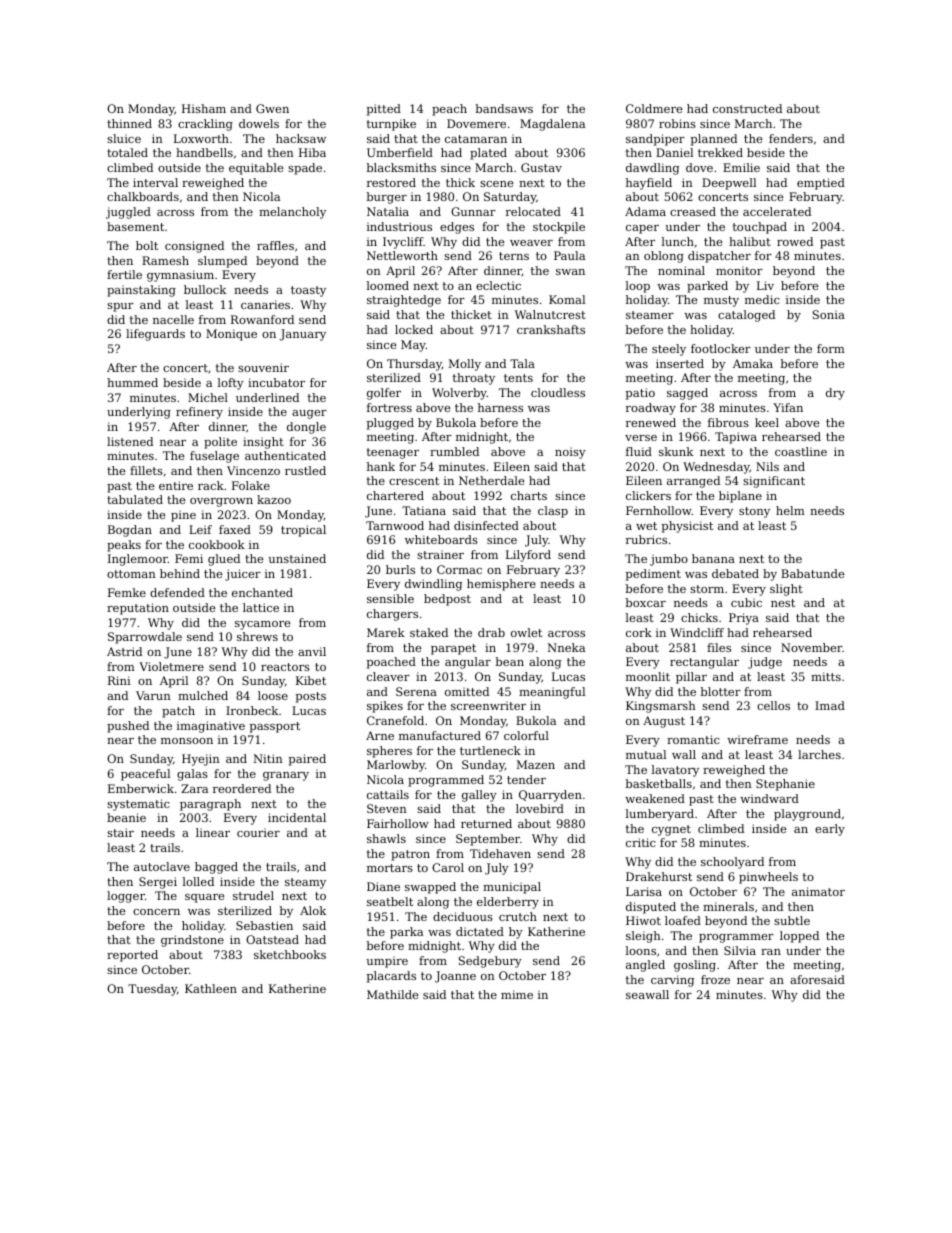  What do you see at coordinates (654, 108) in the screenshot?
I see `Coldmere` at bounding box center [654, 108].
